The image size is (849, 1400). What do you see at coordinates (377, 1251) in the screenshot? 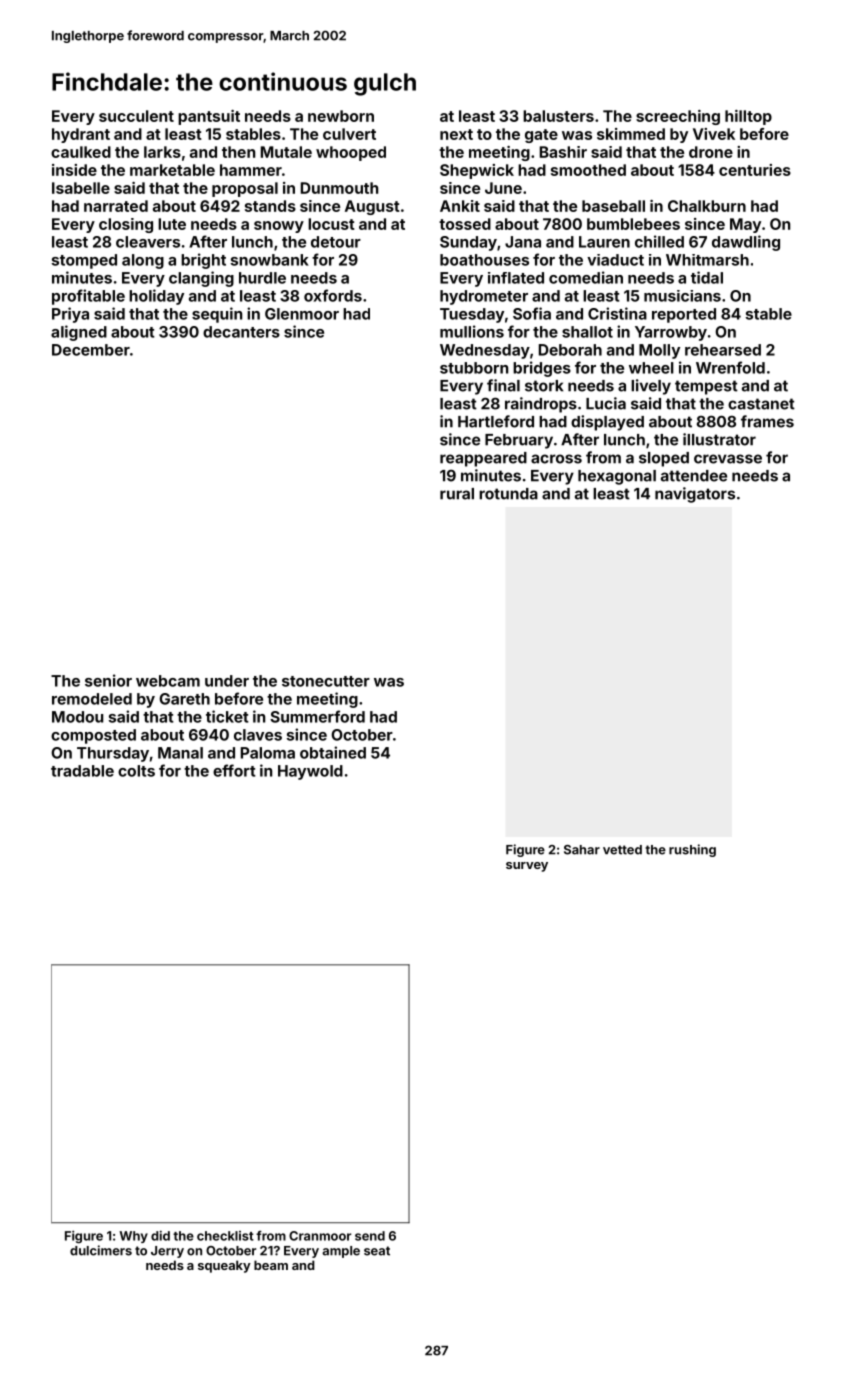
I see `seat` at bounding box center [377, 1251].
